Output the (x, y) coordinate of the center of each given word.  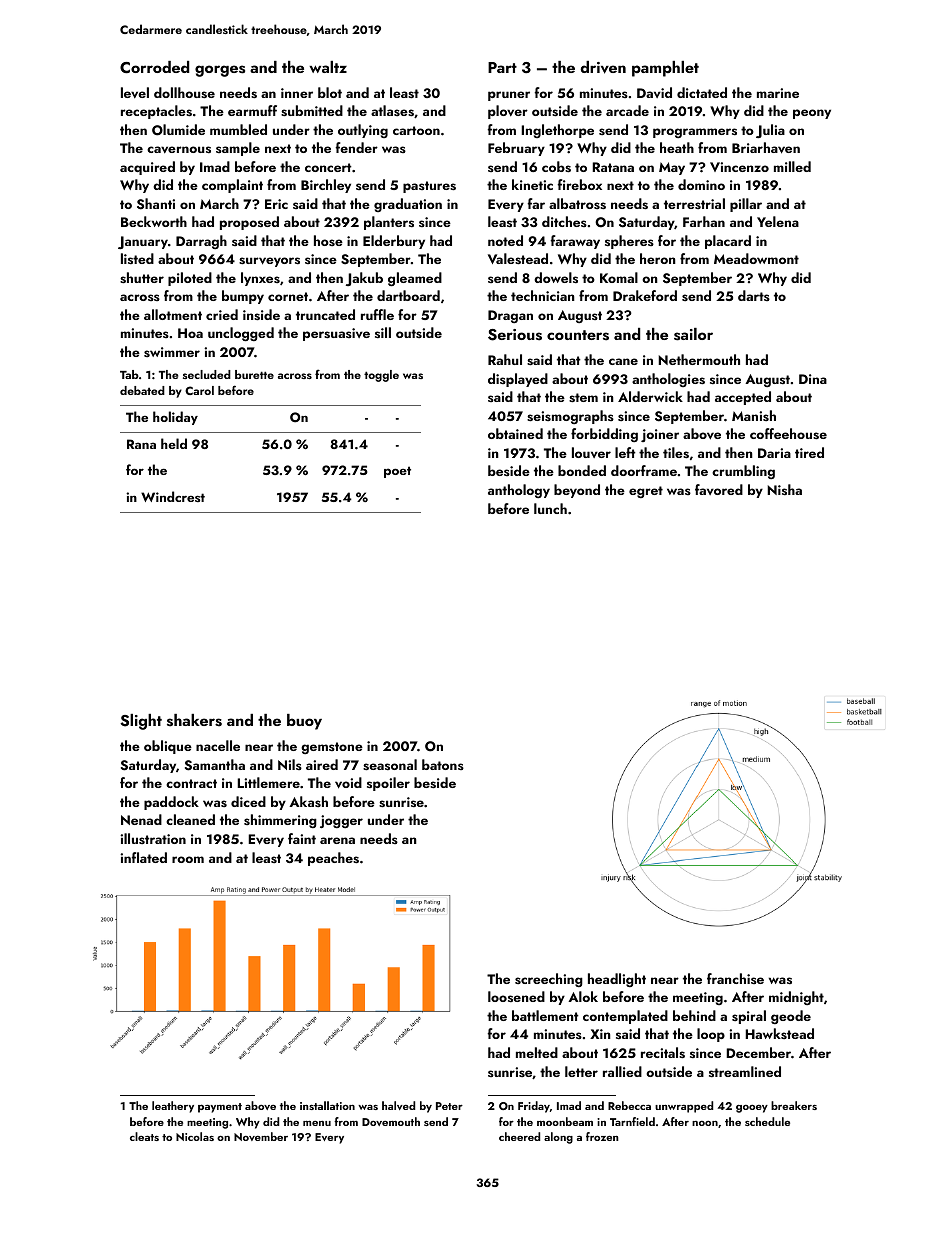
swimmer (172, 352)
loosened (516, 996)
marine (778, 93)
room (188, 859)
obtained (515, 433)
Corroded (154, 67)
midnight (796, 998)
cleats (144, 1136)
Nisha (784, 489)
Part (502, 67)
